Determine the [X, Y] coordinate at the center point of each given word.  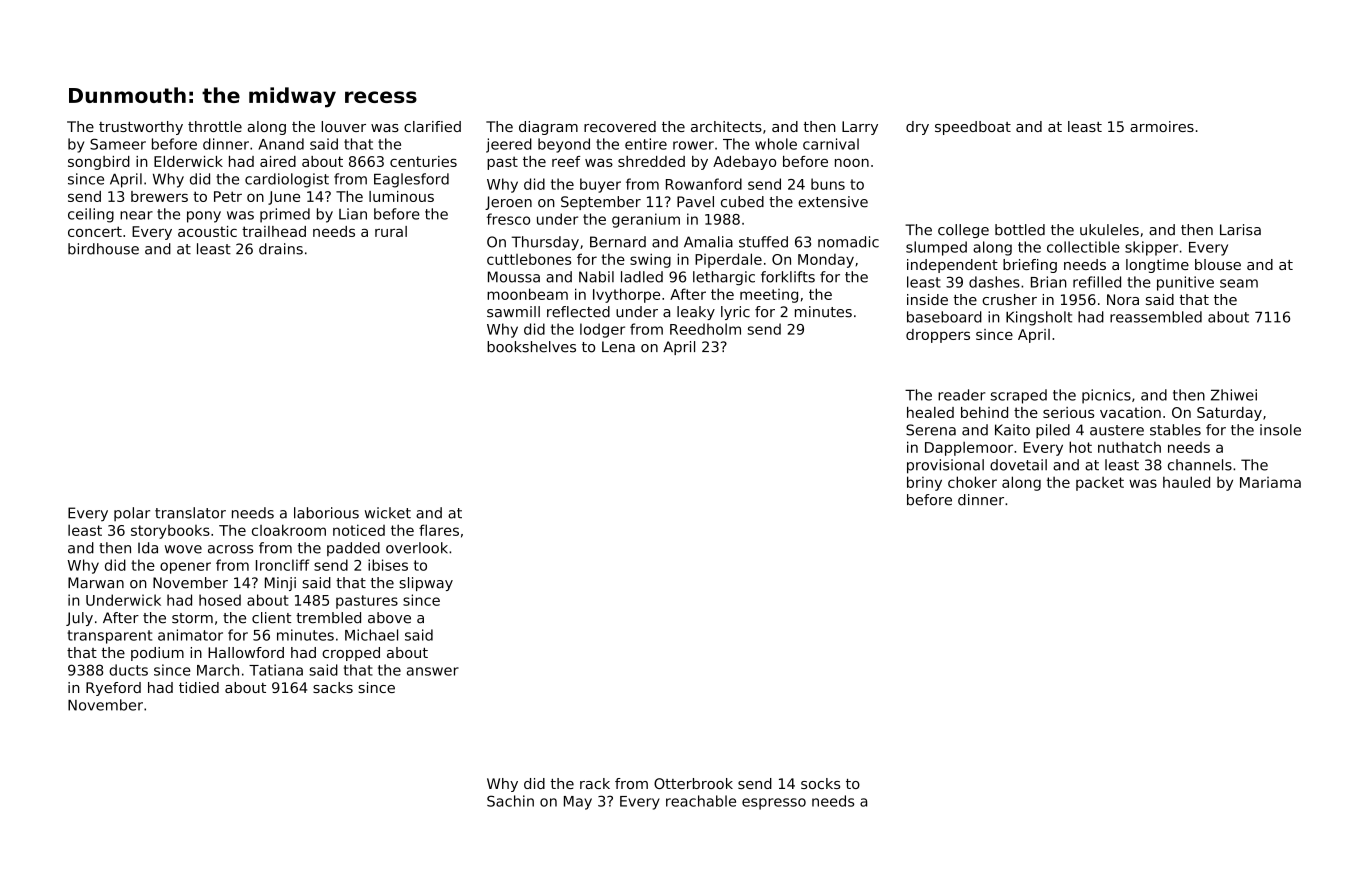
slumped [936, 248]
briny [924, 483]
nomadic [848, 242]
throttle [215, 126]
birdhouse [103, 249]
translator [190, 513]
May [578, 803]
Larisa [1240, 230]
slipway [426, 584]
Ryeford [113, 689]
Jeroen [508, 203]
